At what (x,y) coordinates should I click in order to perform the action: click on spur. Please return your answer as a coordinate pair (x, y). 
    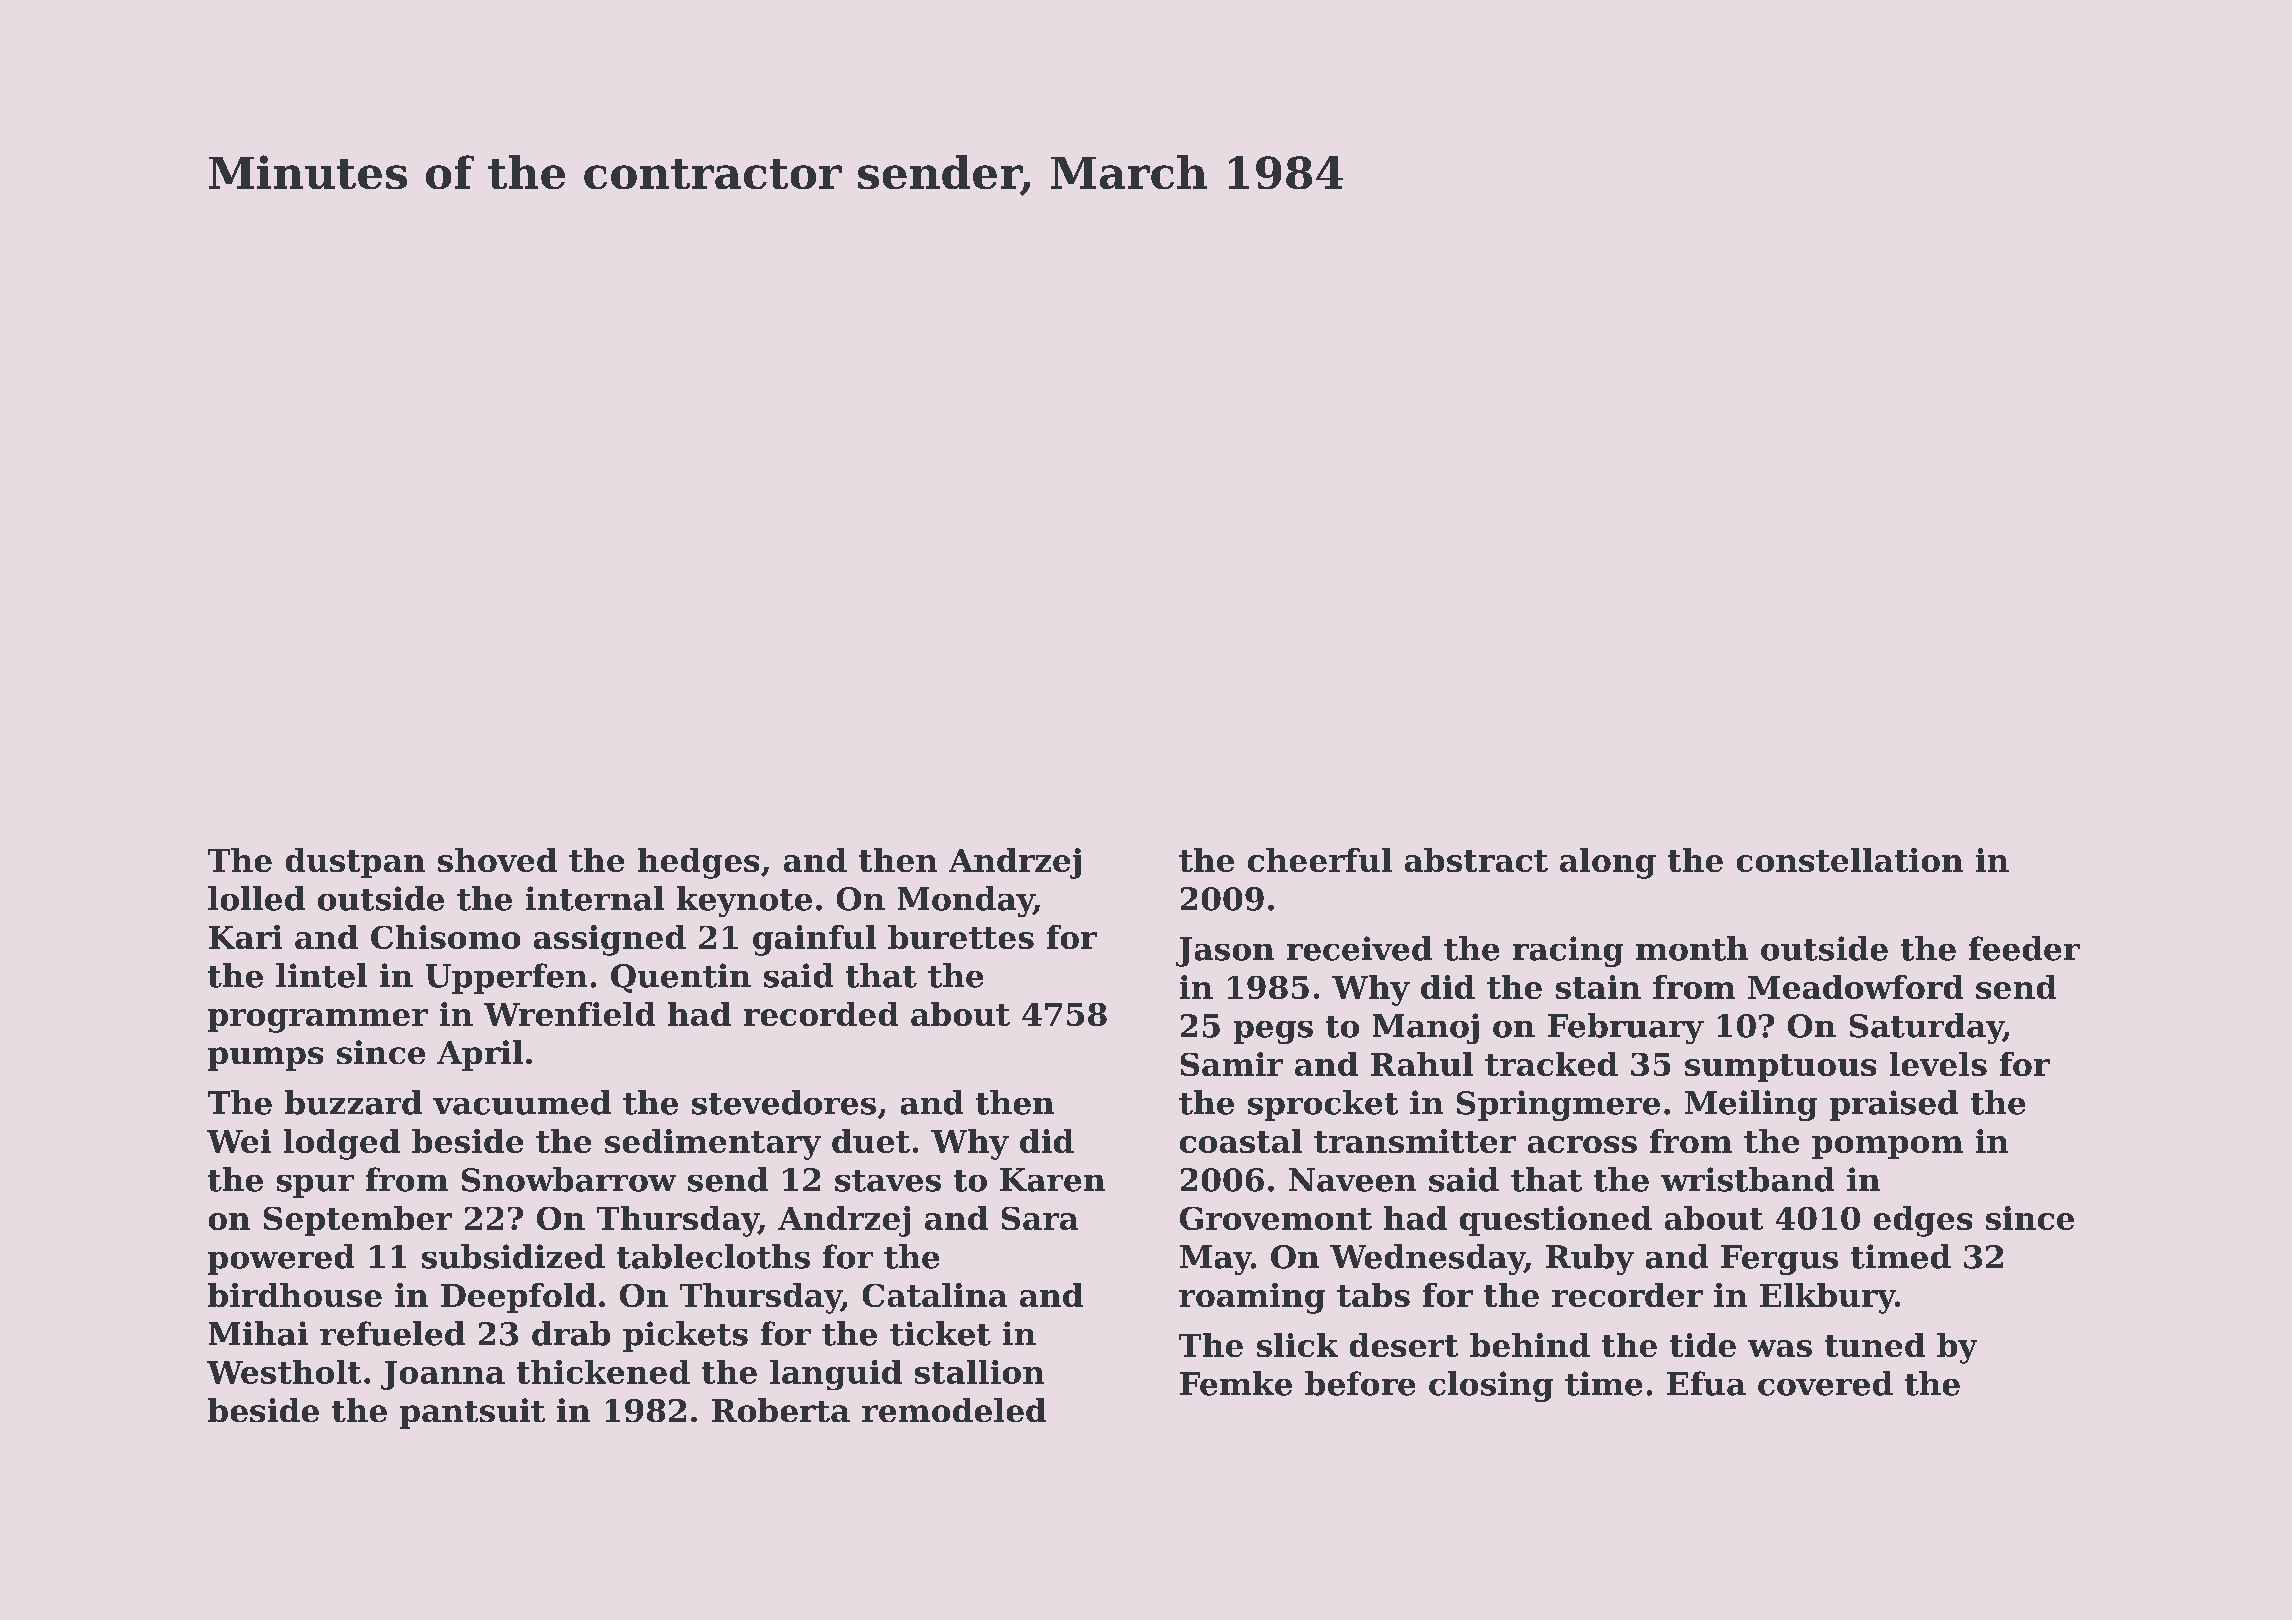
    Looking at the image, I should click on (315, 1186).
